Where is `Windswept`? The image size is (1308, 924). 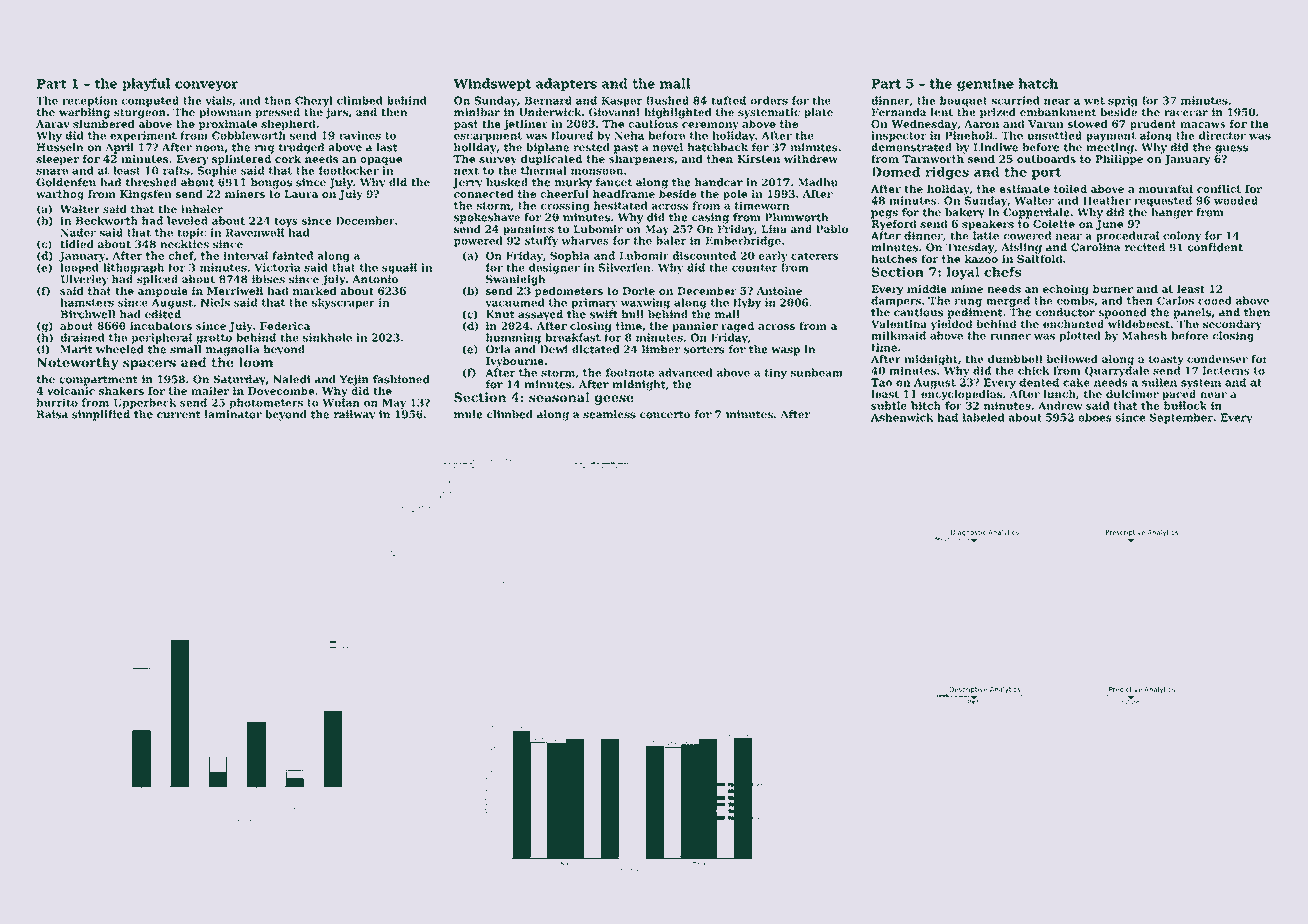 Windswept is located at coordinates (492, 84).
